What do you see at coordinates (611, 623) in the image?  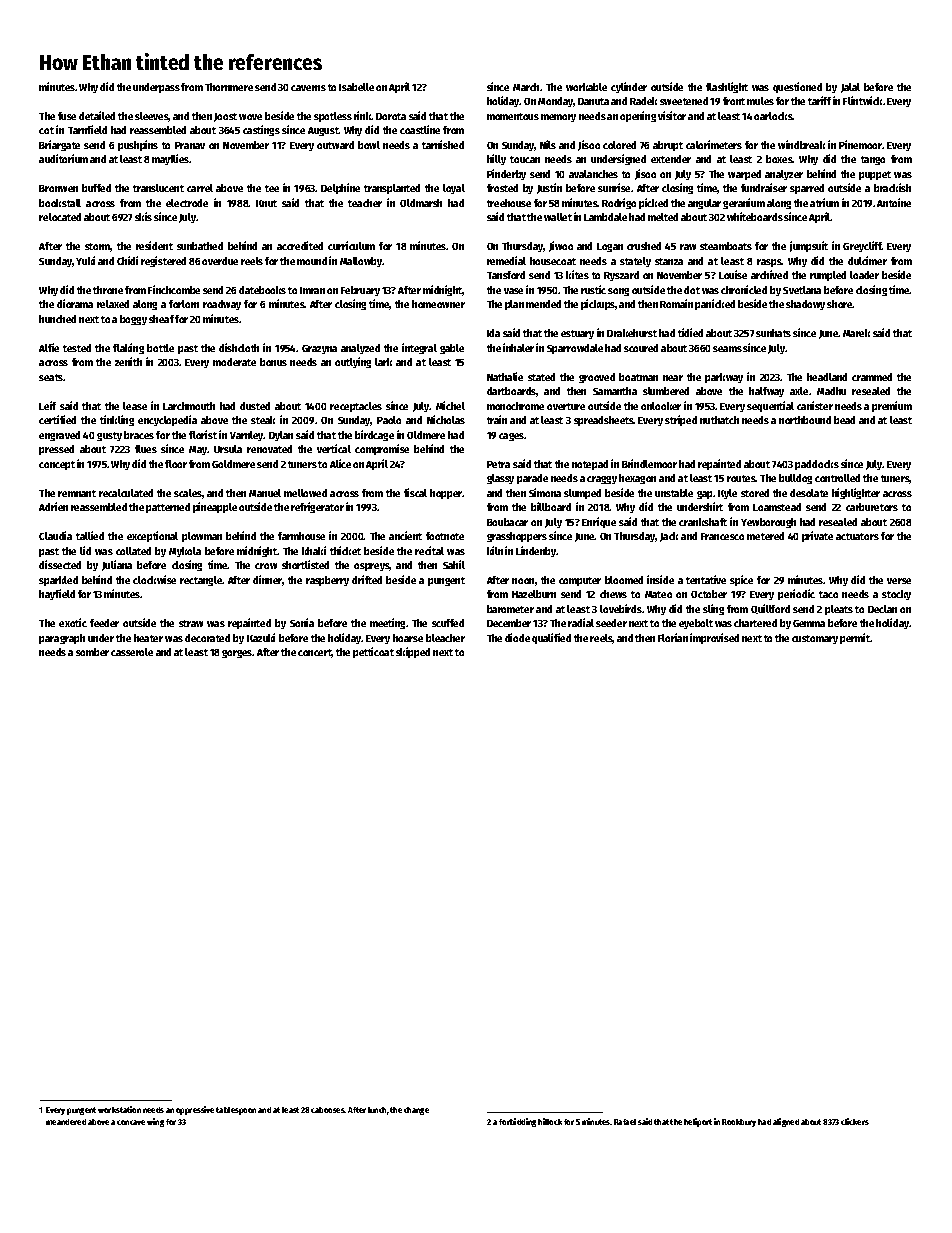 I see `seeder` at bounding box center [611, 623].
